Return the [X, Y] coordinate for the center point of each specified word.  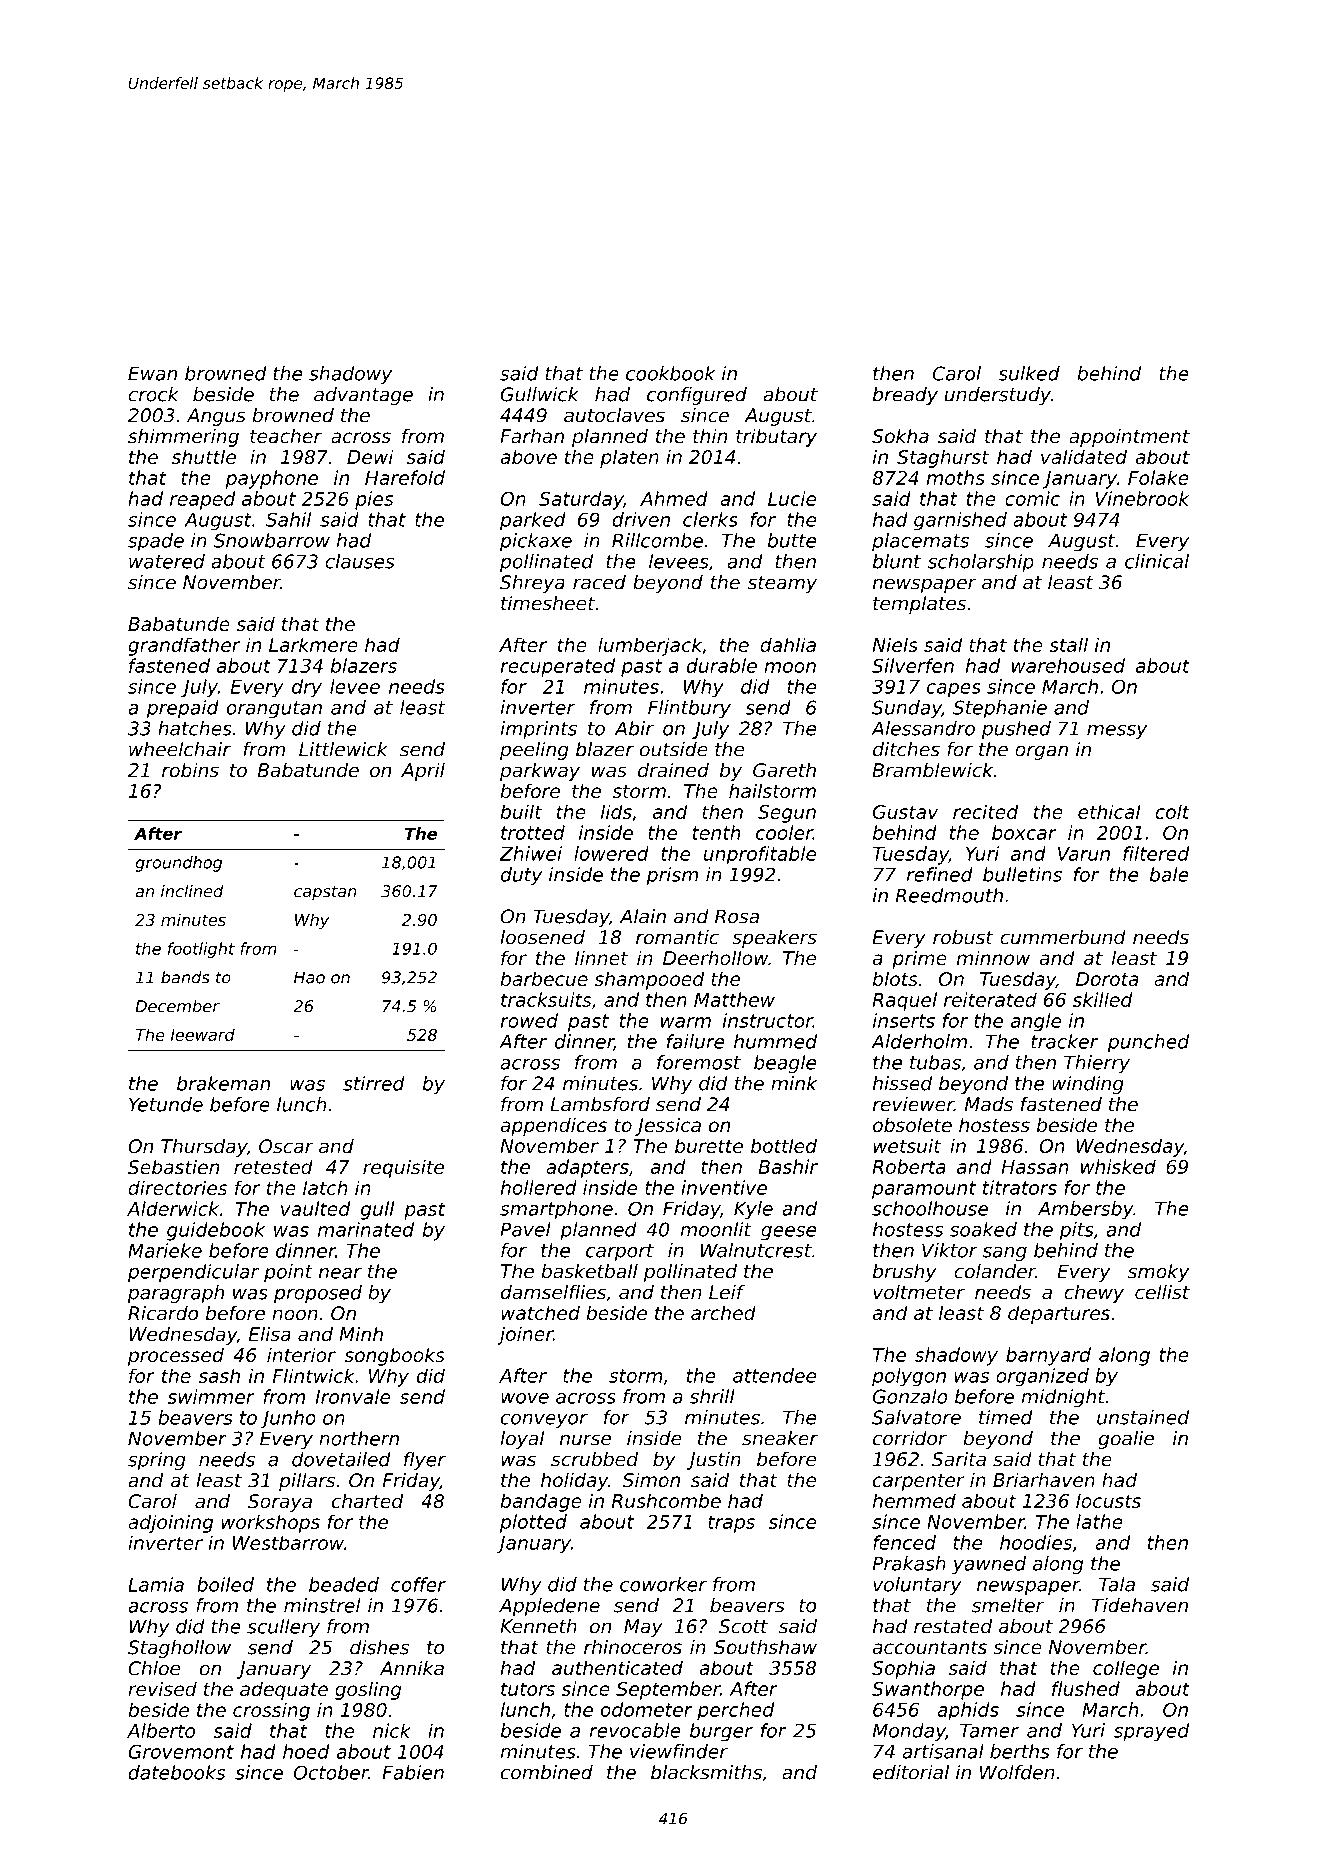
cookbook [671, 373]
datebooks [176, 1772]
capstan [325, 893]
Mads [988, 1104]
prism [672, 876]
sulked [1029, 373]
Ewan [152, 373]
